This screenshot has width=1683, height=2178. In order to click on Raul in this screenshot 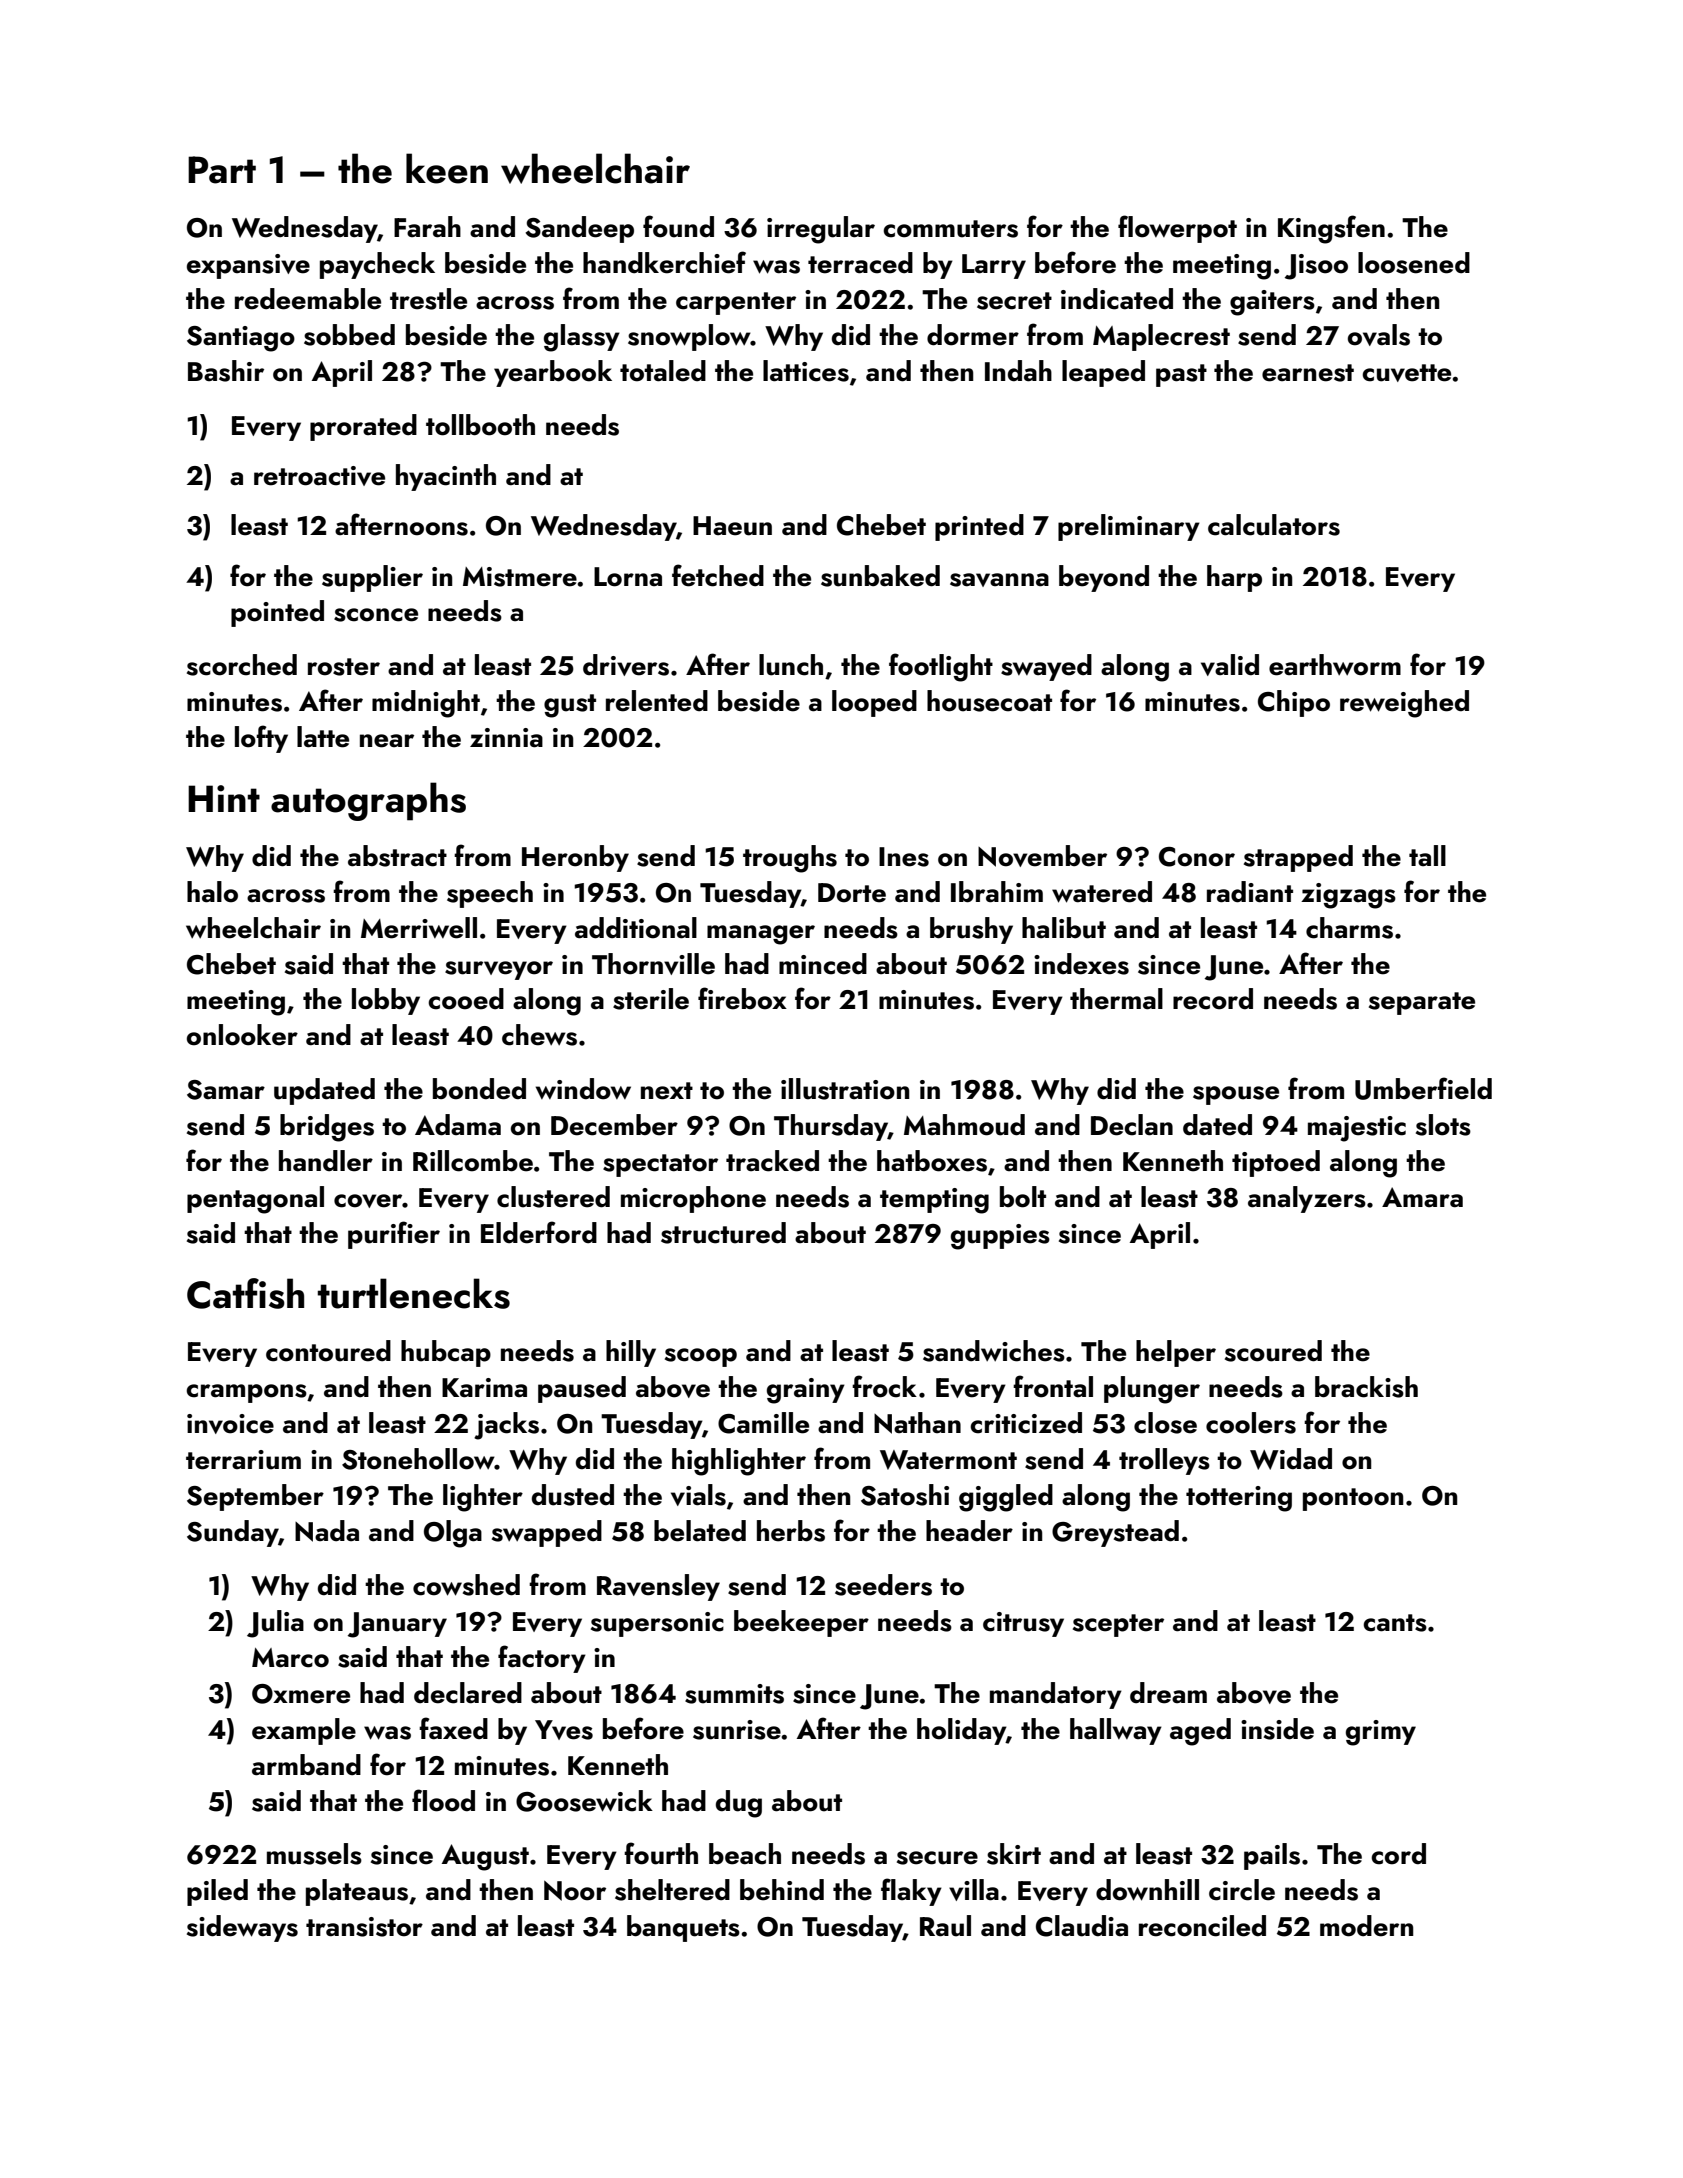, I will do `click(945, 1926)`.
